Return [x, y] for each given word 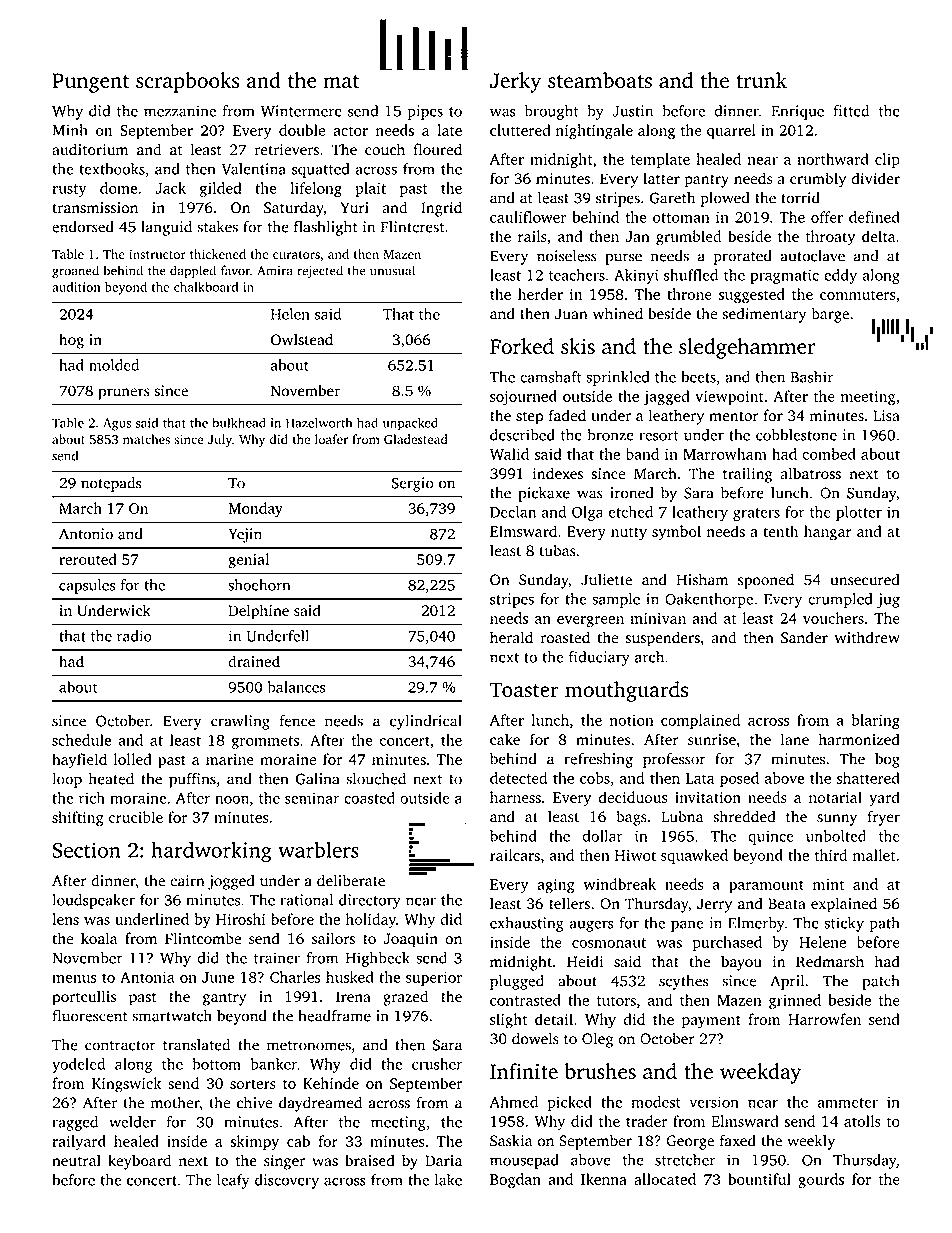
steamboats [600, 80]
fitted [851, 111]
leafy [233, 1181]
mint [828, 884]
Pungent [90, 83]
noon [232, 799]
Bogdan [515, 1181]
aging [556, 886]
